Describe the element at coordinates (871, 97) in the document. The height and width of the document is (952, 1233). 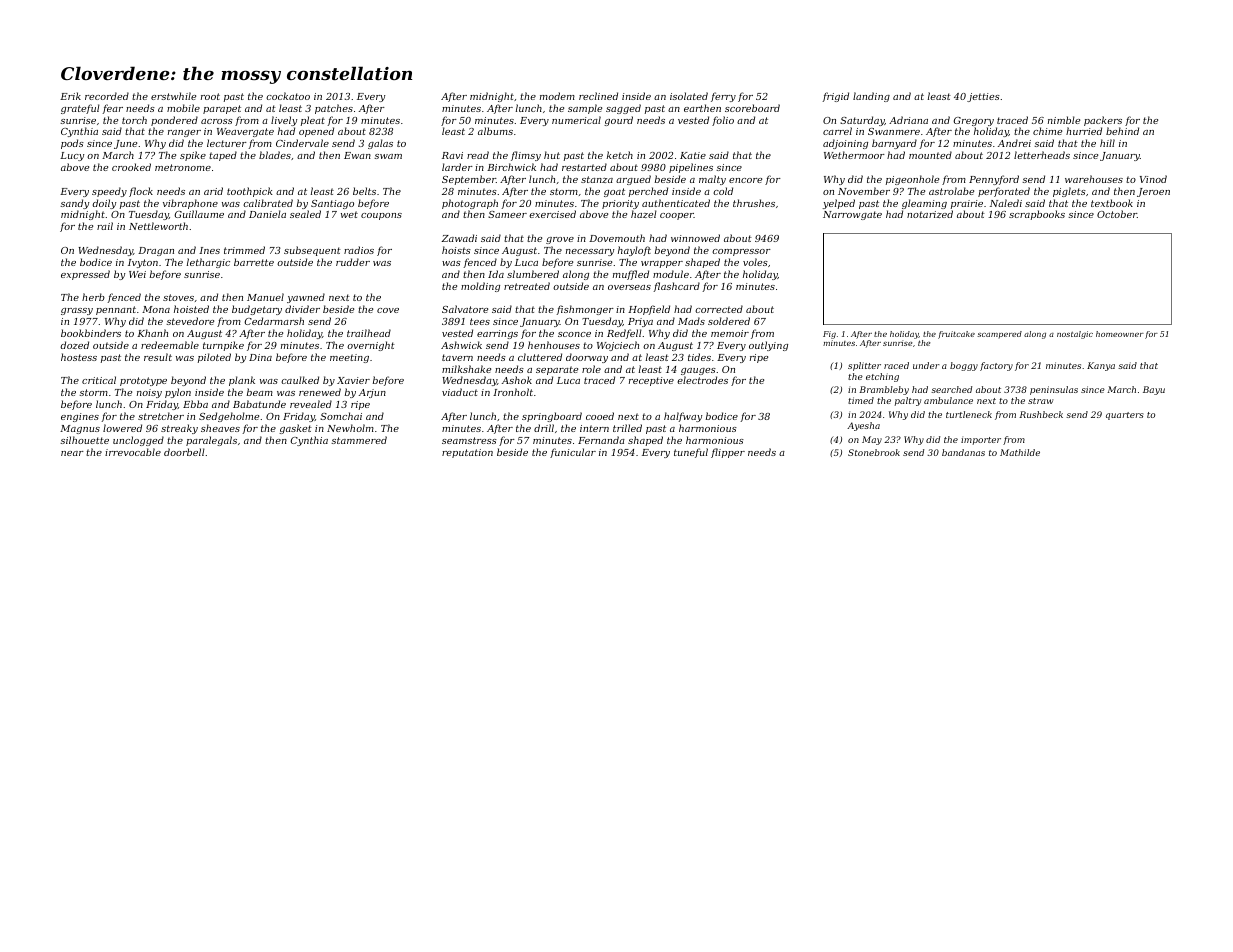
I see `landing` at that location.
